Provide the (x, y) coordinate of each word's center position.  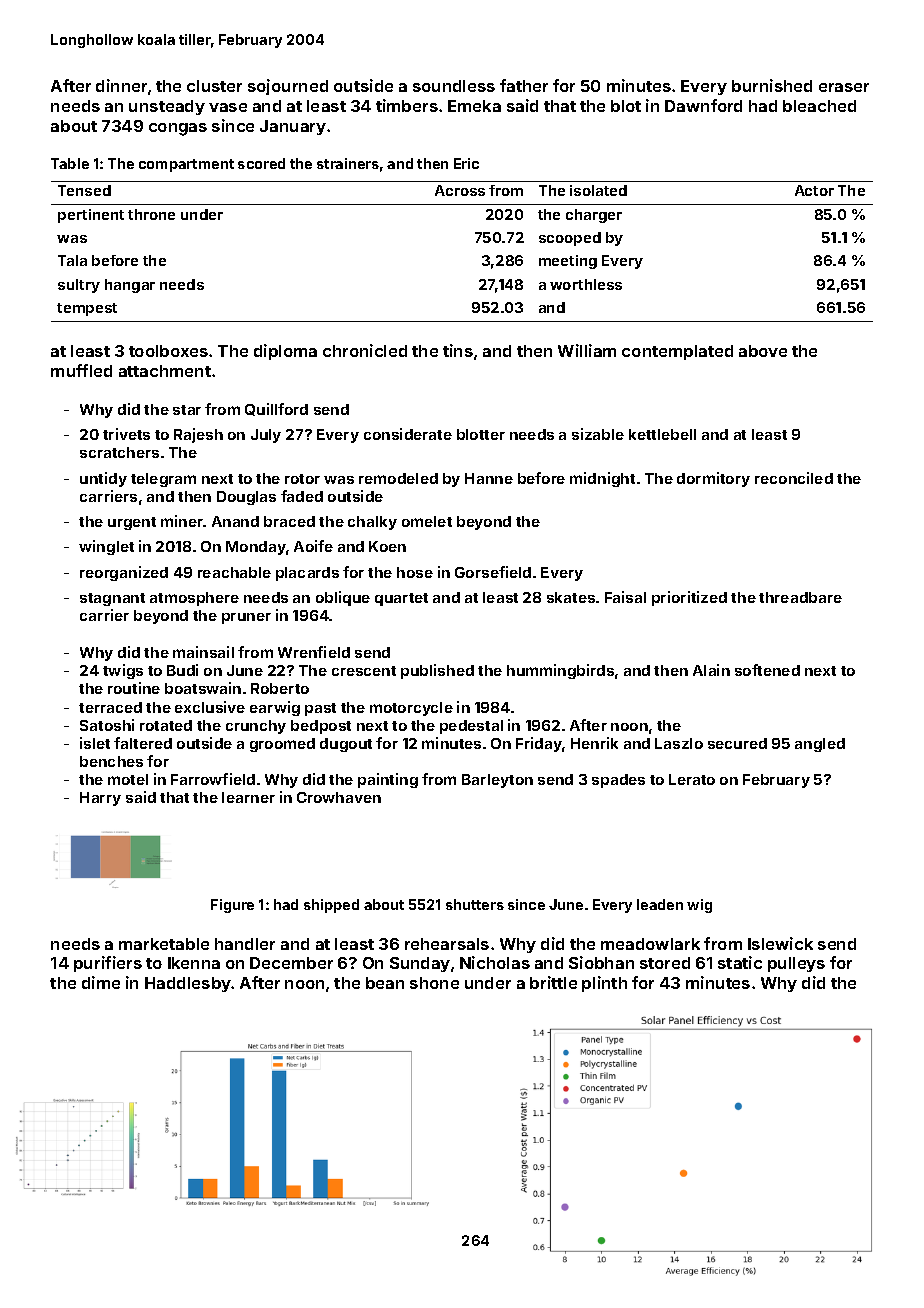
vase (228, 107)
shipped (331, 906)
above (763, 351)
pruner (246, 618)
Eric (466, 163)
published (437, 671)
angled (820, 745)
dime (101, 982)
